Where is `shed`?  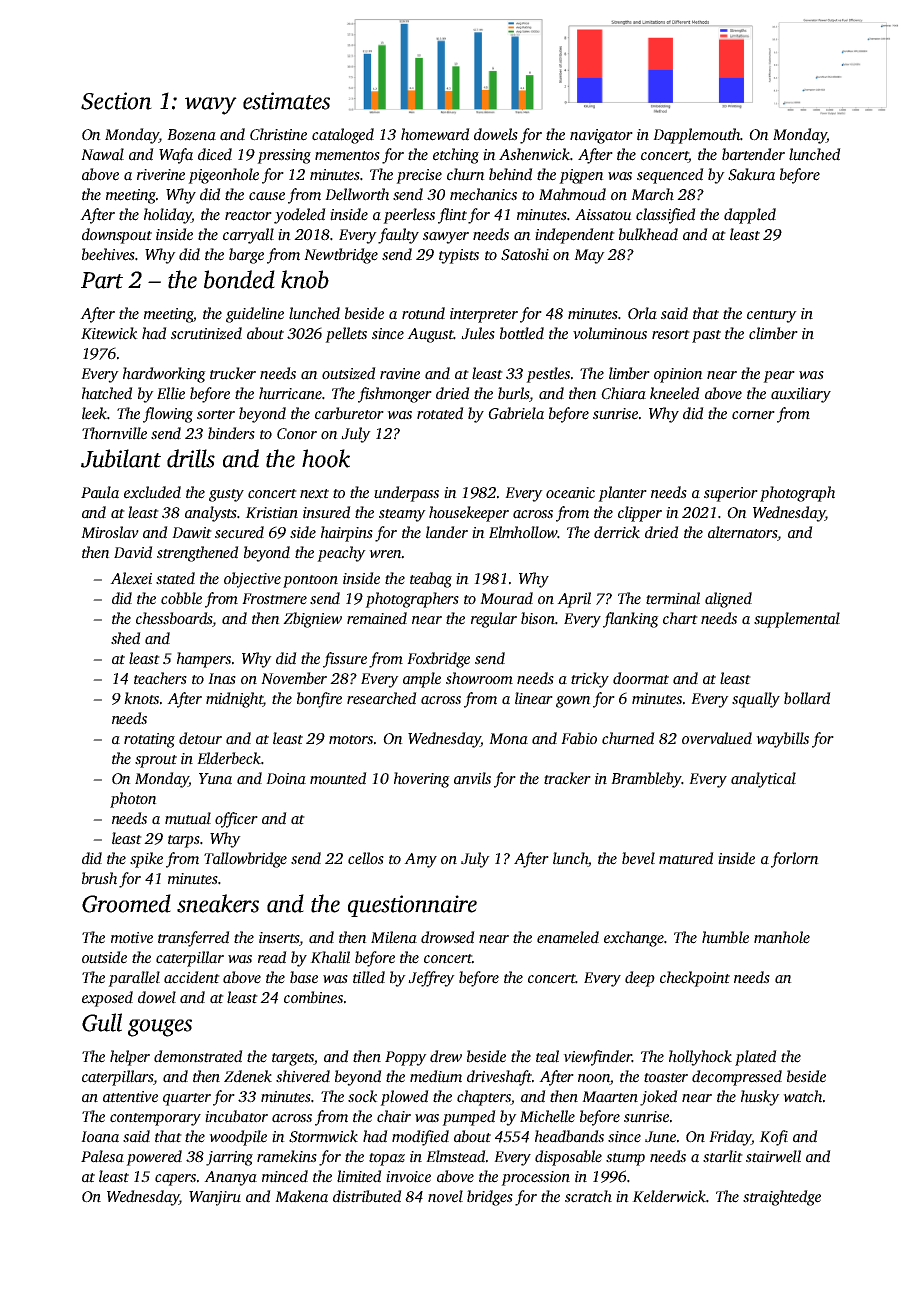
shed is located at coordinates (126, 638).
